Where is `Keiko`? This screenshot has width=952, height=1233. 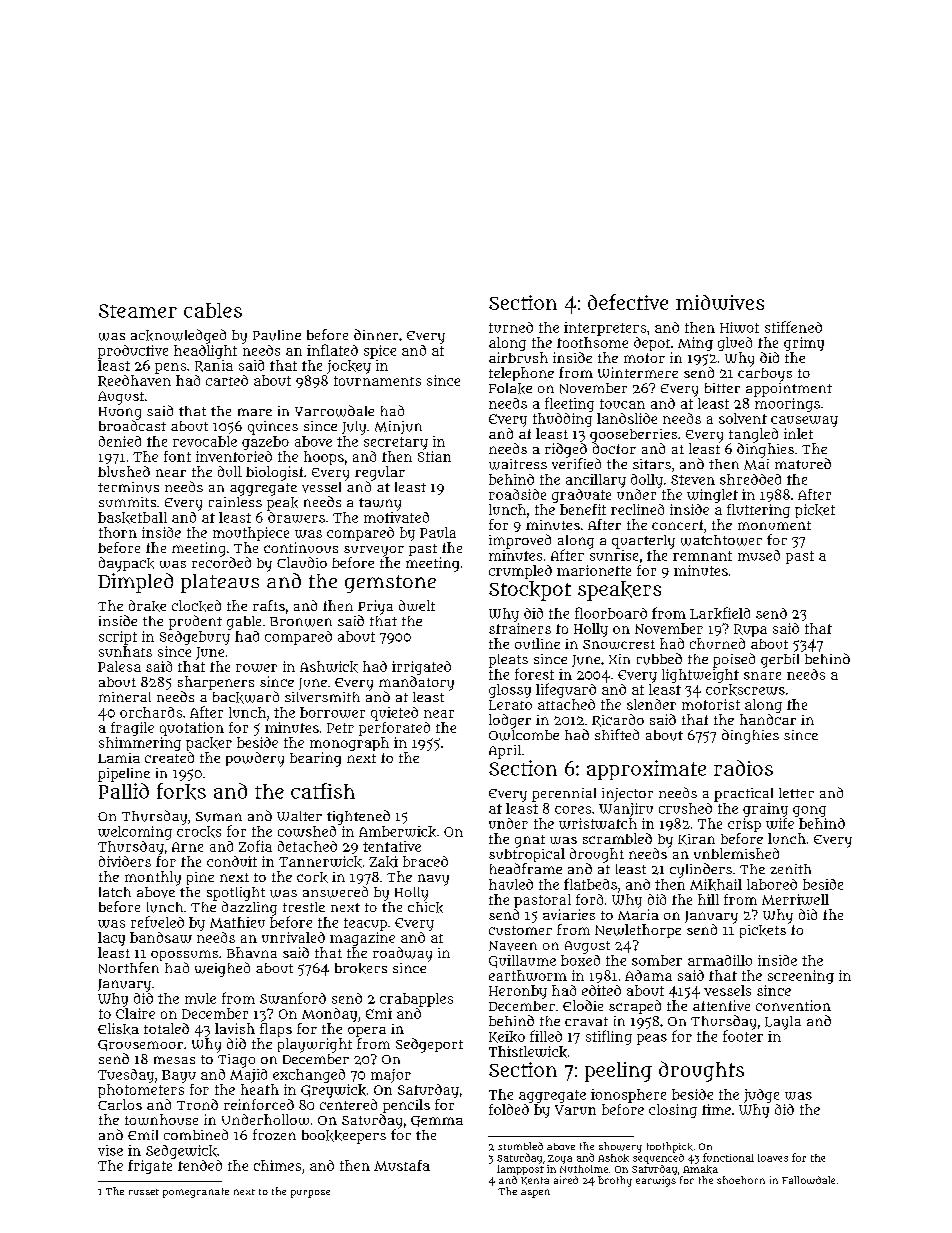 Keiko is located at coordinates (507, 1037).
